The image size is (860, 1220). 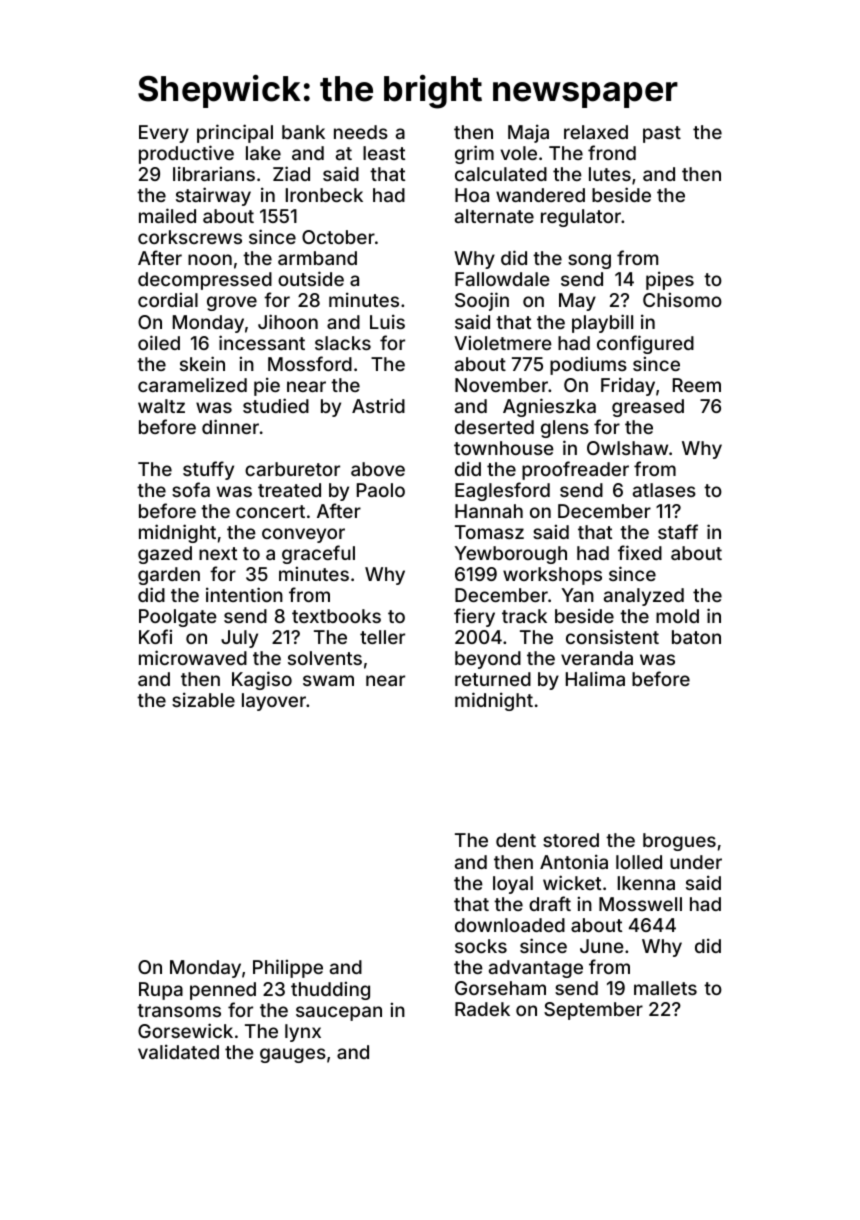 What do you see at coordinates (593, 1011) in the page?
I see `September` at bounding box center [593, 1011].
